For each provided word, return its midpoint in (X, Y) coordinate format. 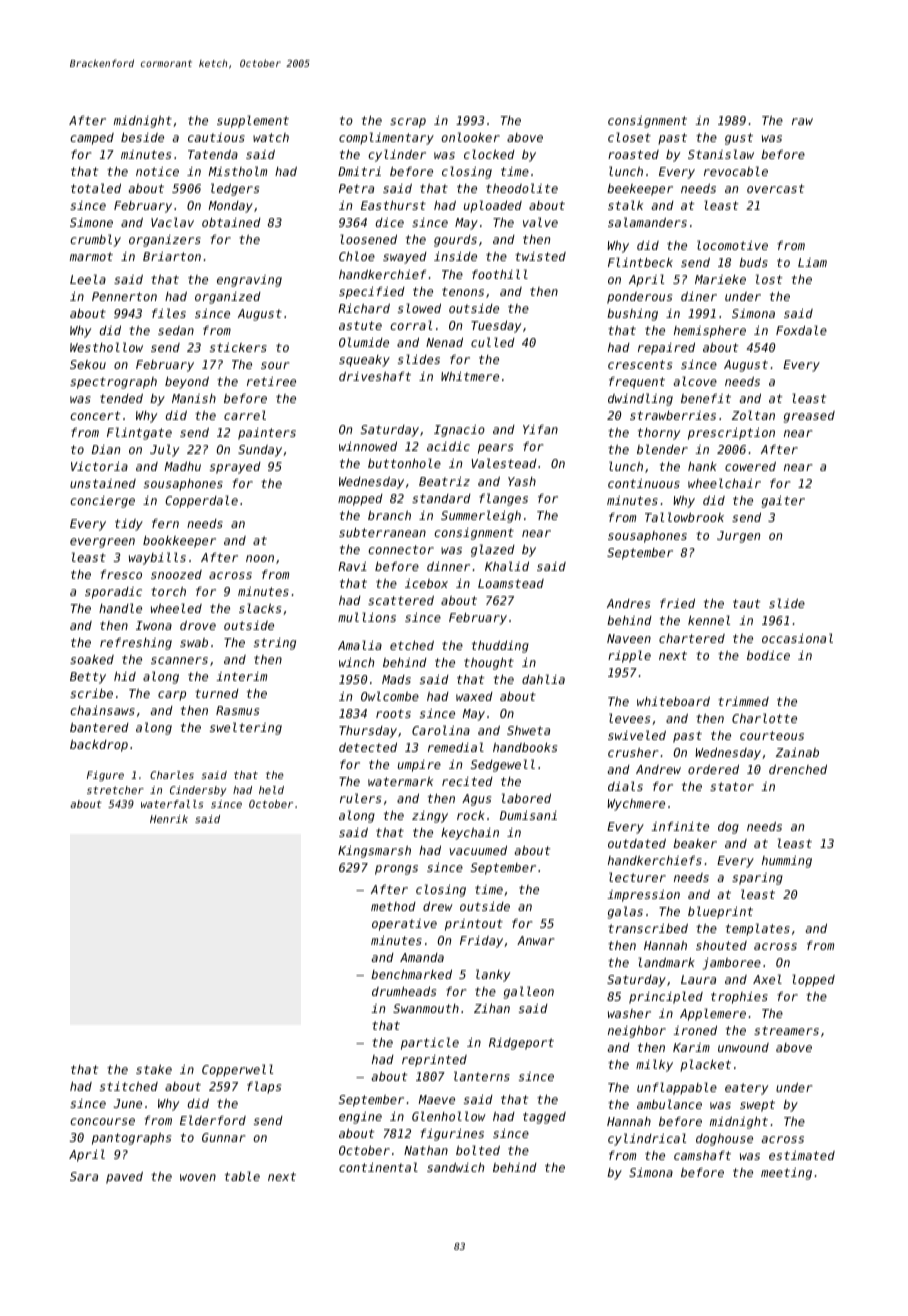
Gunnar (223, 1137)
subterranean (382, 532)
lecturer (637, 877)
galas (625, 912)
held (271, 790)
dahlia (543, 679)
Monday (231, 207)
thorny (659, 434)
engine (360, 1118)
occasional (797, 638)
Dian (106, 449)
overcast (775, 188)
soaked (92, 659)
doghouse (724, 1140)
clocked (489, 154)
